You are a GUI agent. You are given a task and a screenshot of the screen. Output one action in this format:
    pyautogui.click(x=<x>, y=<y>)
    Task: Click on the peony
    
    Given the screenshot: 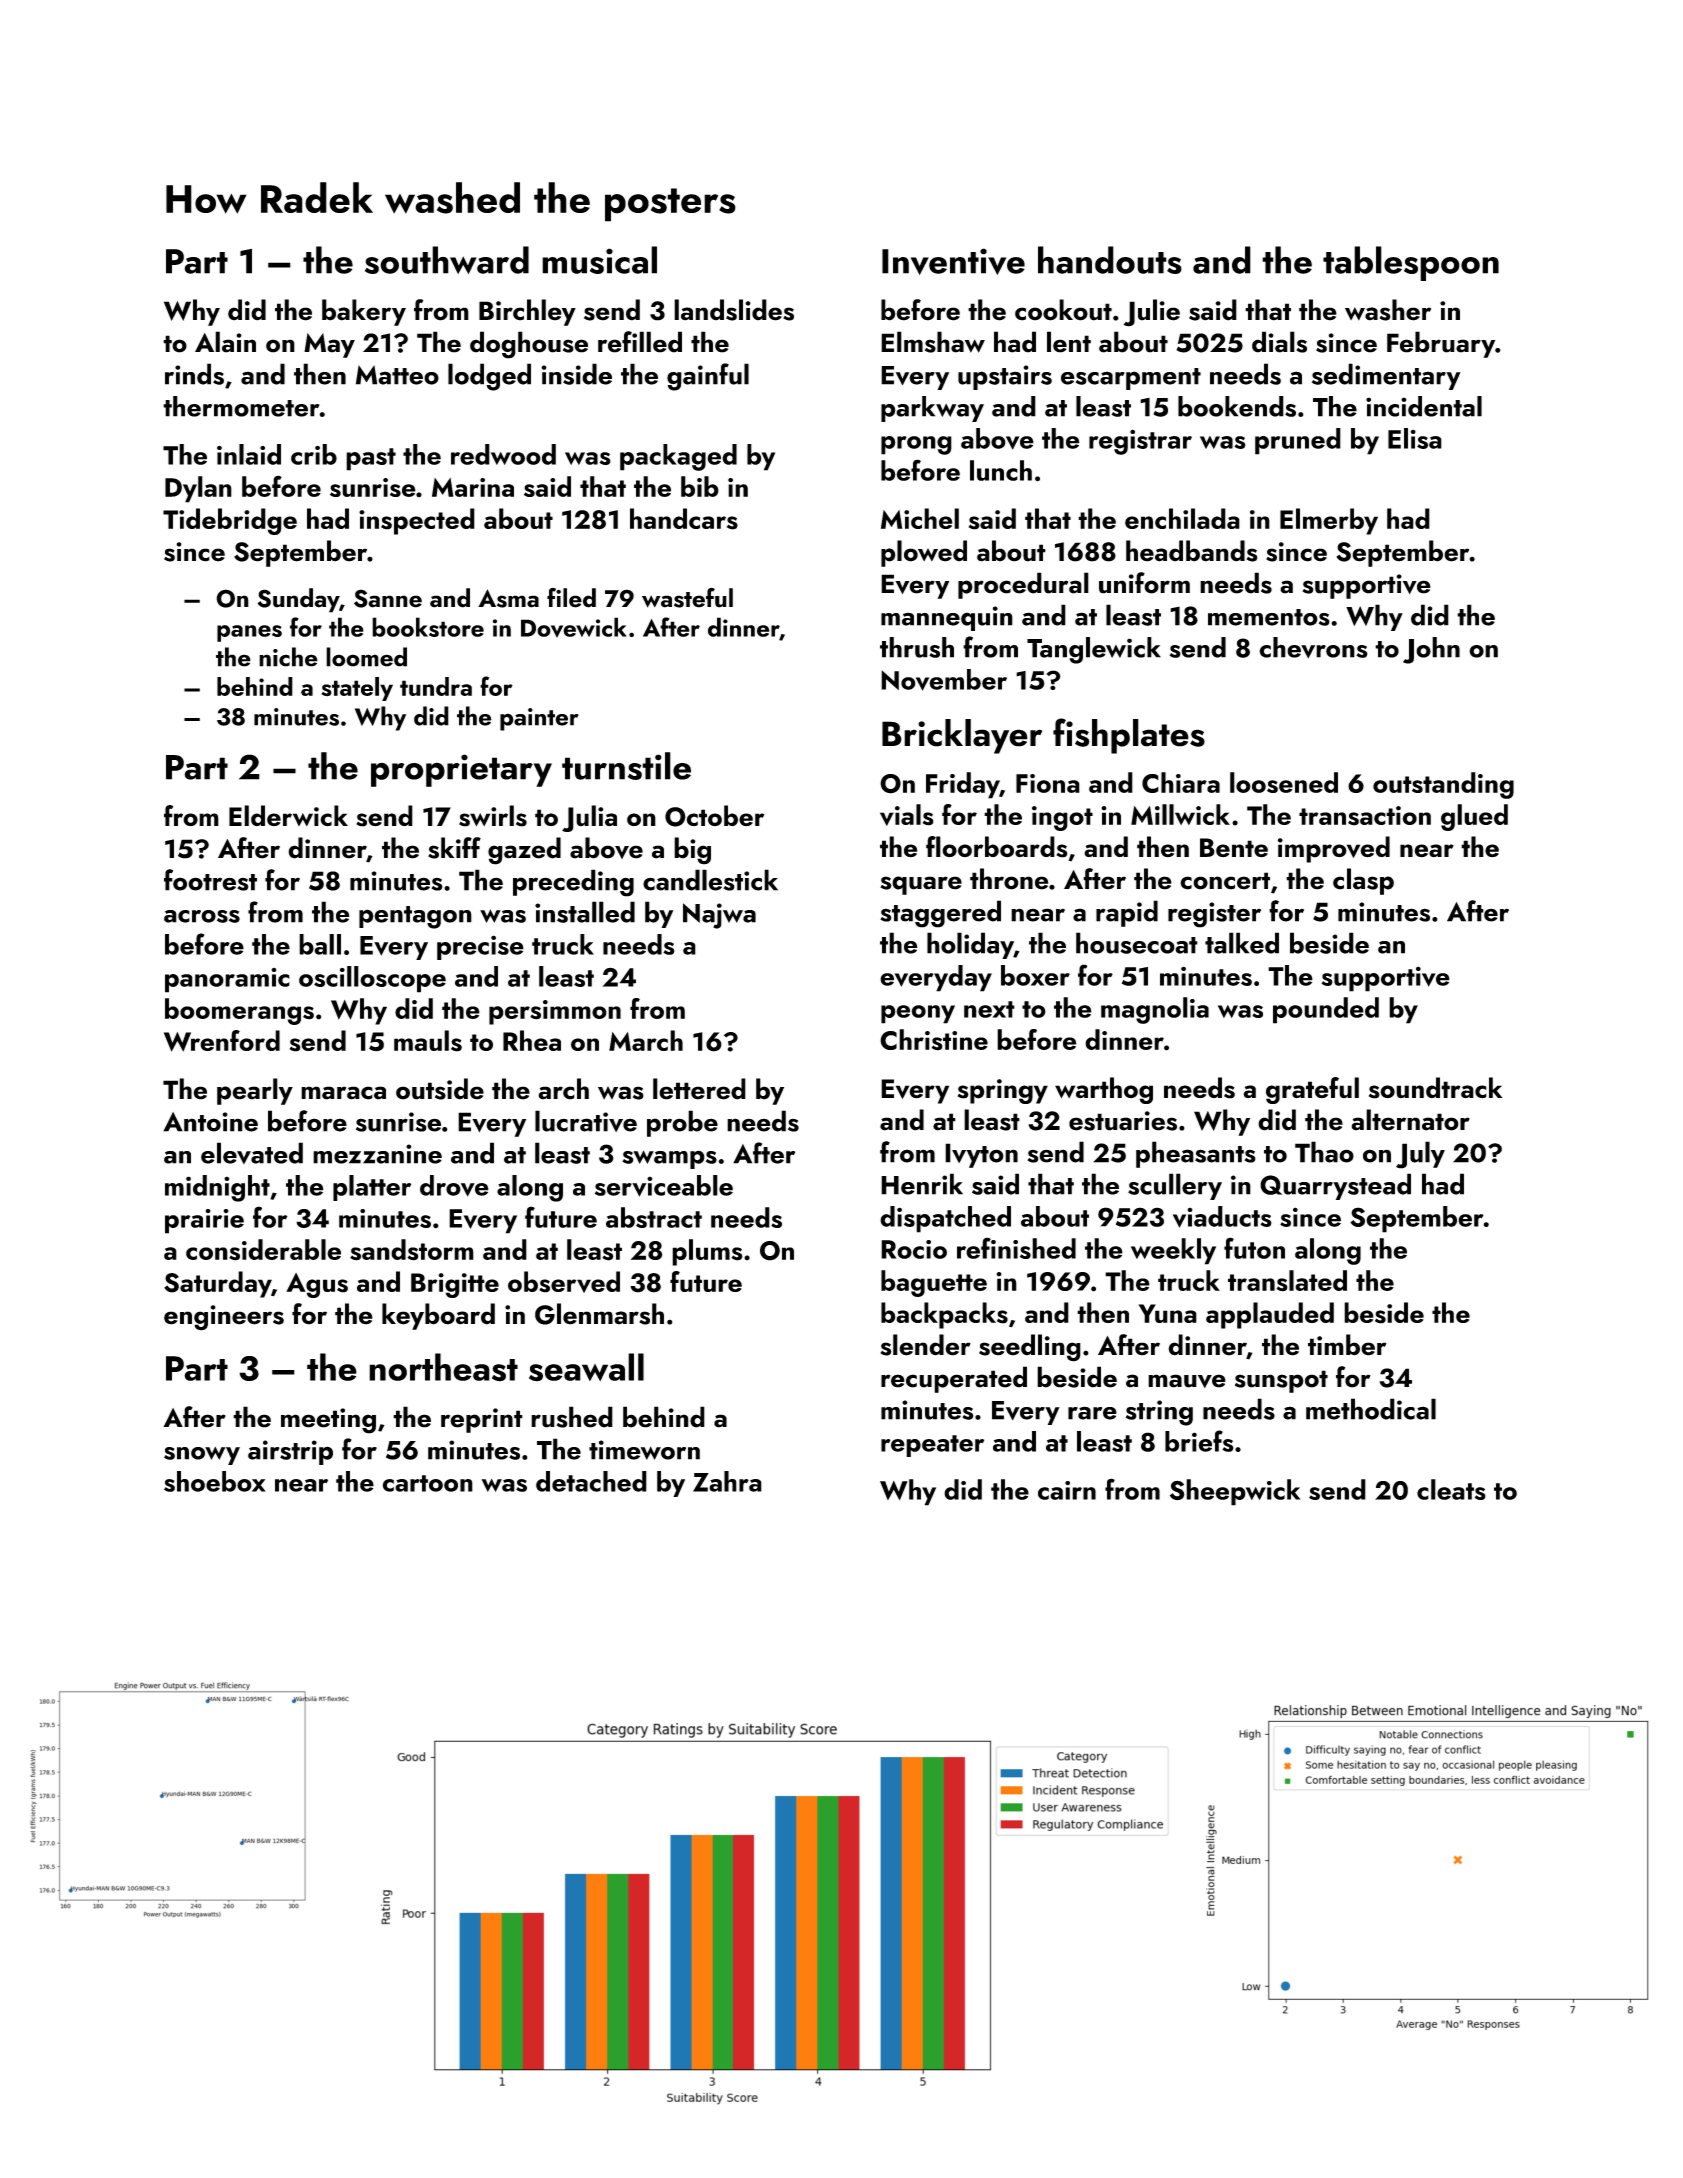 What is the action you would take?
    pyautogui.click(x=918, y=1014)
